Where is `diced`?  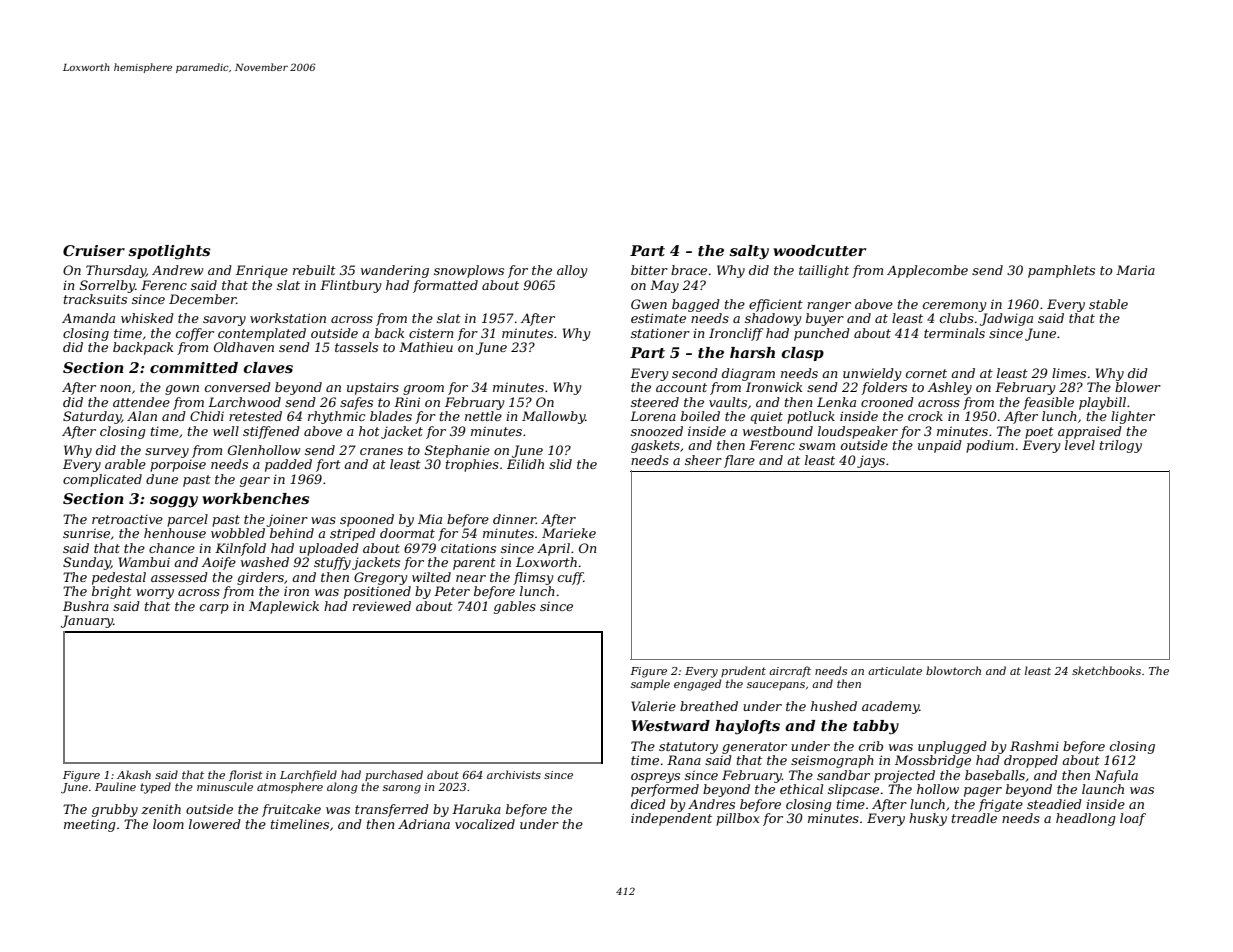
diced is located at coordinates (648, 804).
